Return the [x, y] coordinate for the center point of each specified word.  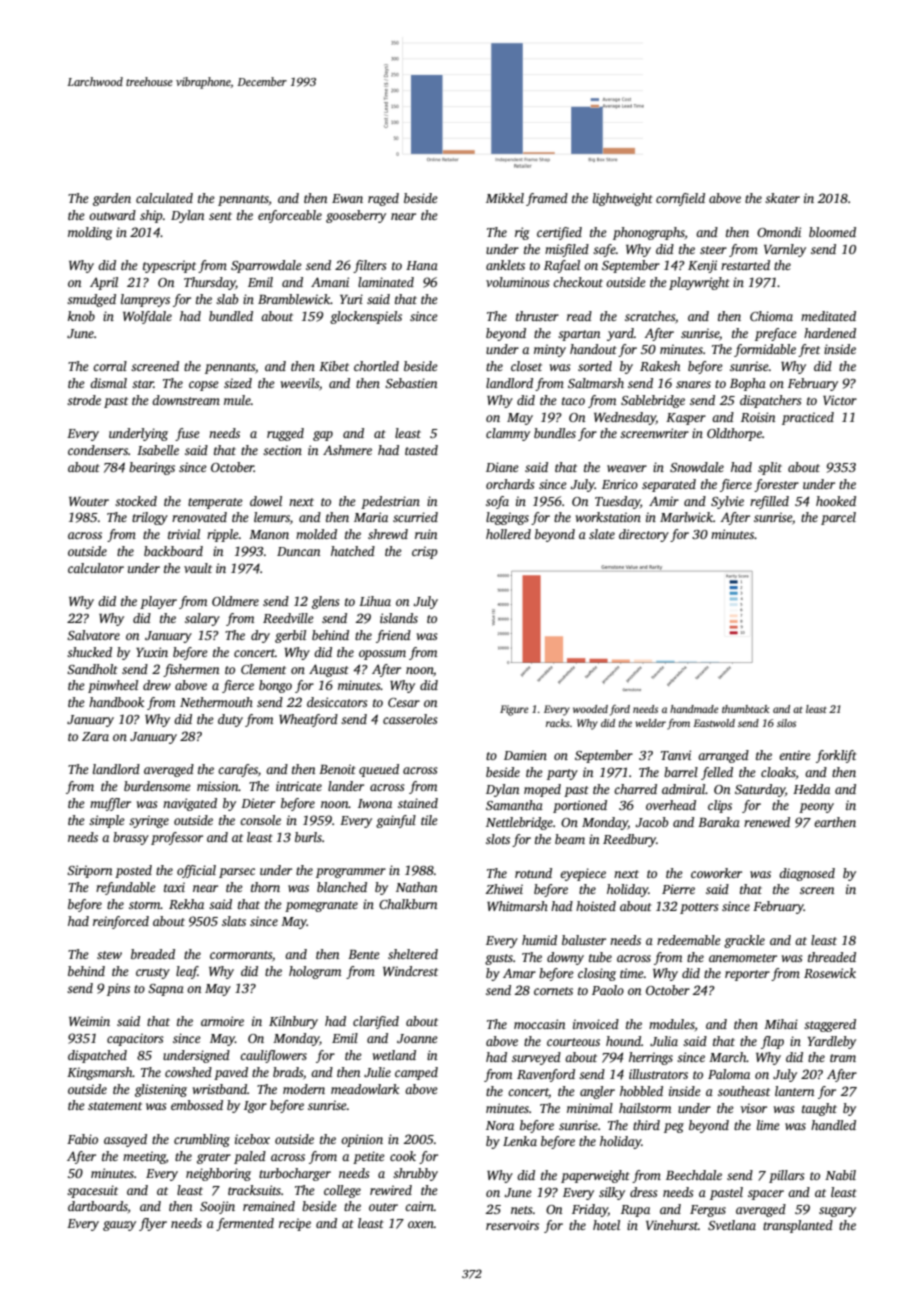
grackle [744, 941]
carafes [238, 770]
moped [542, 790]
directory [644, 535]
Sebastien [411, 383]
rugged [285, 434]
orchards [510, 484]
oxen [421, 1224]
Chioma [771, 316]
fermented [245, 1224]
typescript [169, 266]
